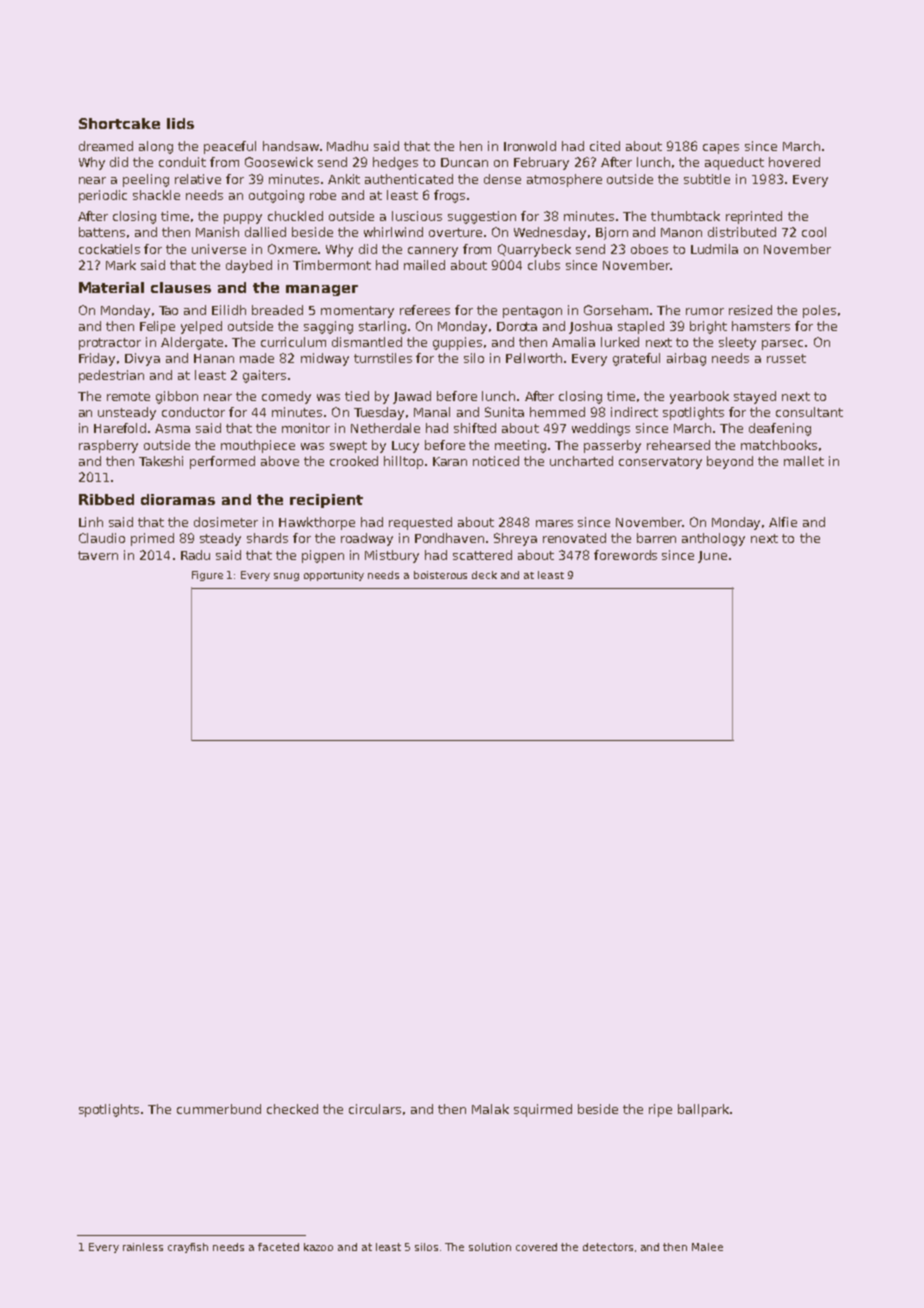 This screenshot has width=924, height=1308. I want to click on turnstiles, so click(383, 358).
